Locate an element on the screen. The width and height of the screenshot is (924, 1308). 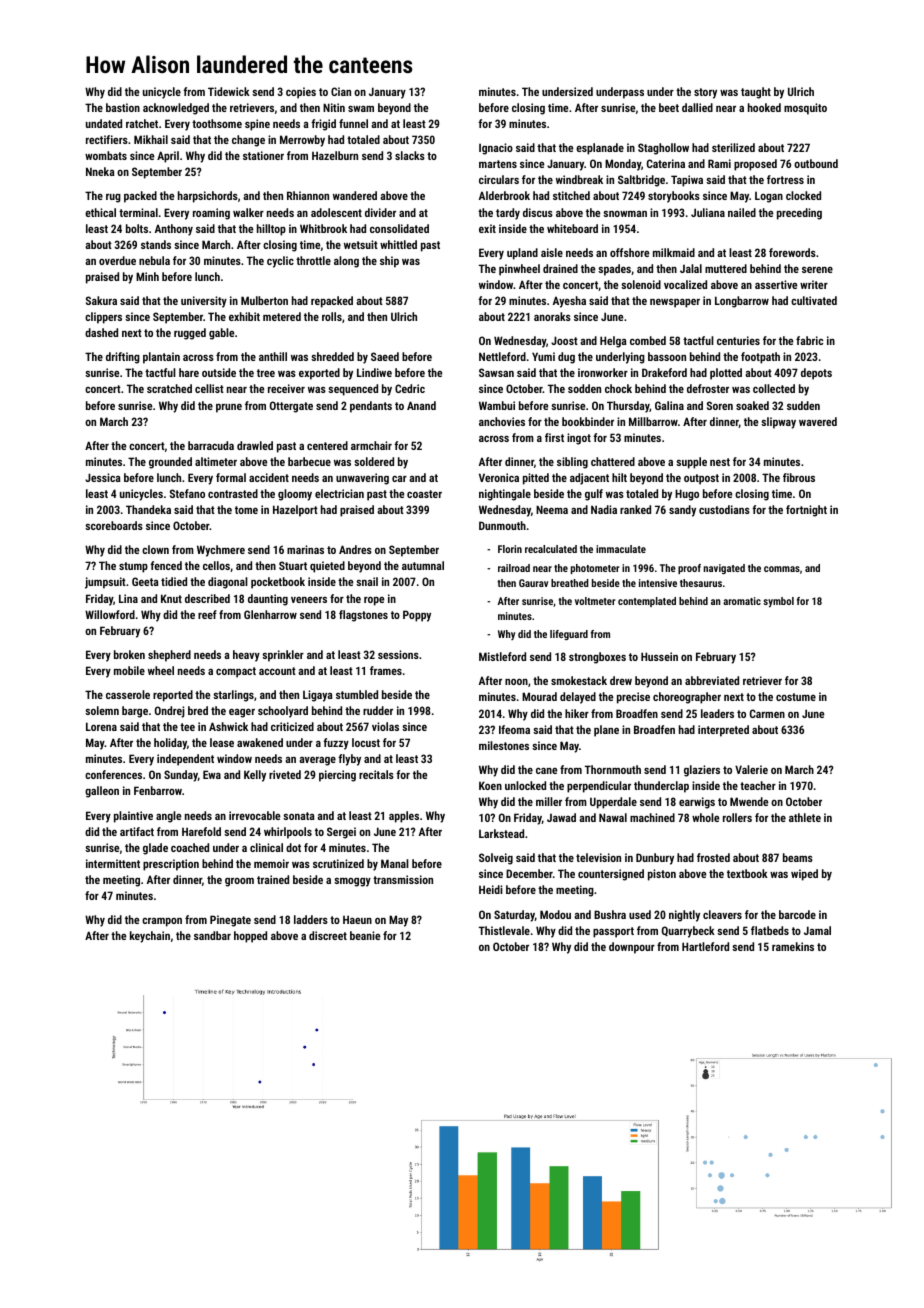
drawled is located at coordinates (255, 445).
